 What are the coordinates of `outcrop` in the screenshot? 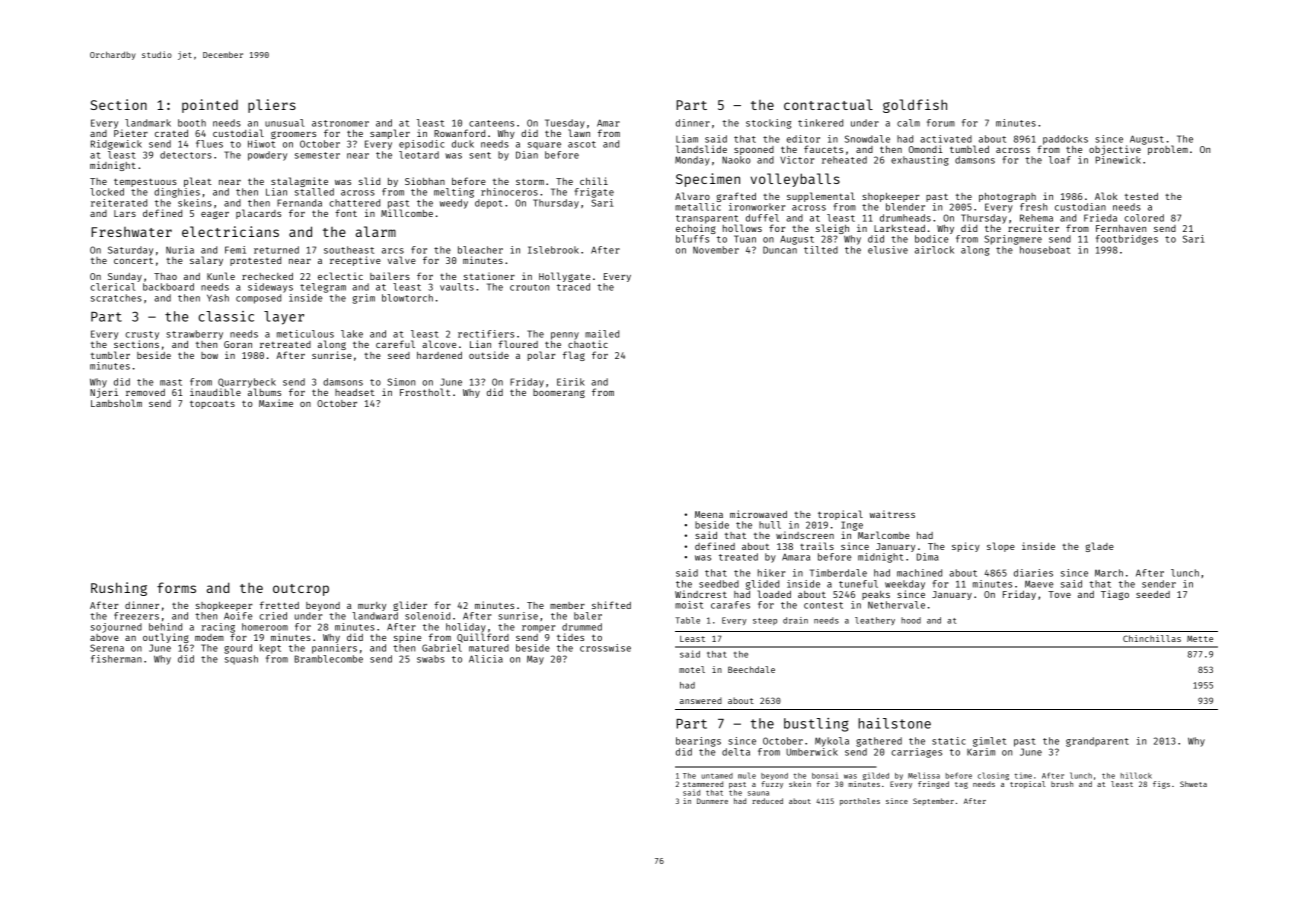 It's located at (301, 590).
